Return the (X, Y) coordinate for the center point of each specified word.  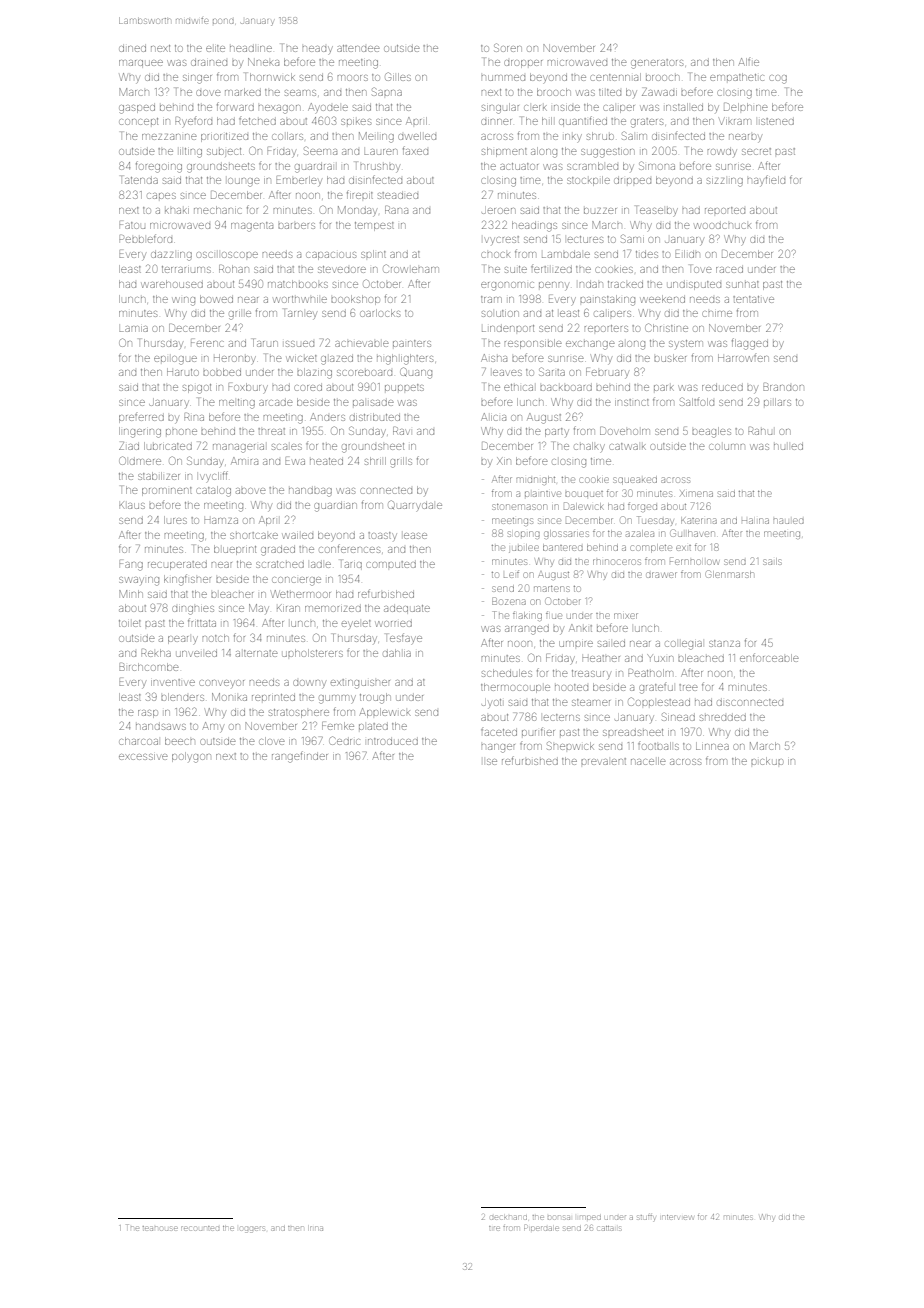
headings (534, 226)
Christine (666, 327)
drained (209, 63)
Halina (755, 521)
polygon (191, 757)
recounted (200, 1228)
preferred (141, 418)
